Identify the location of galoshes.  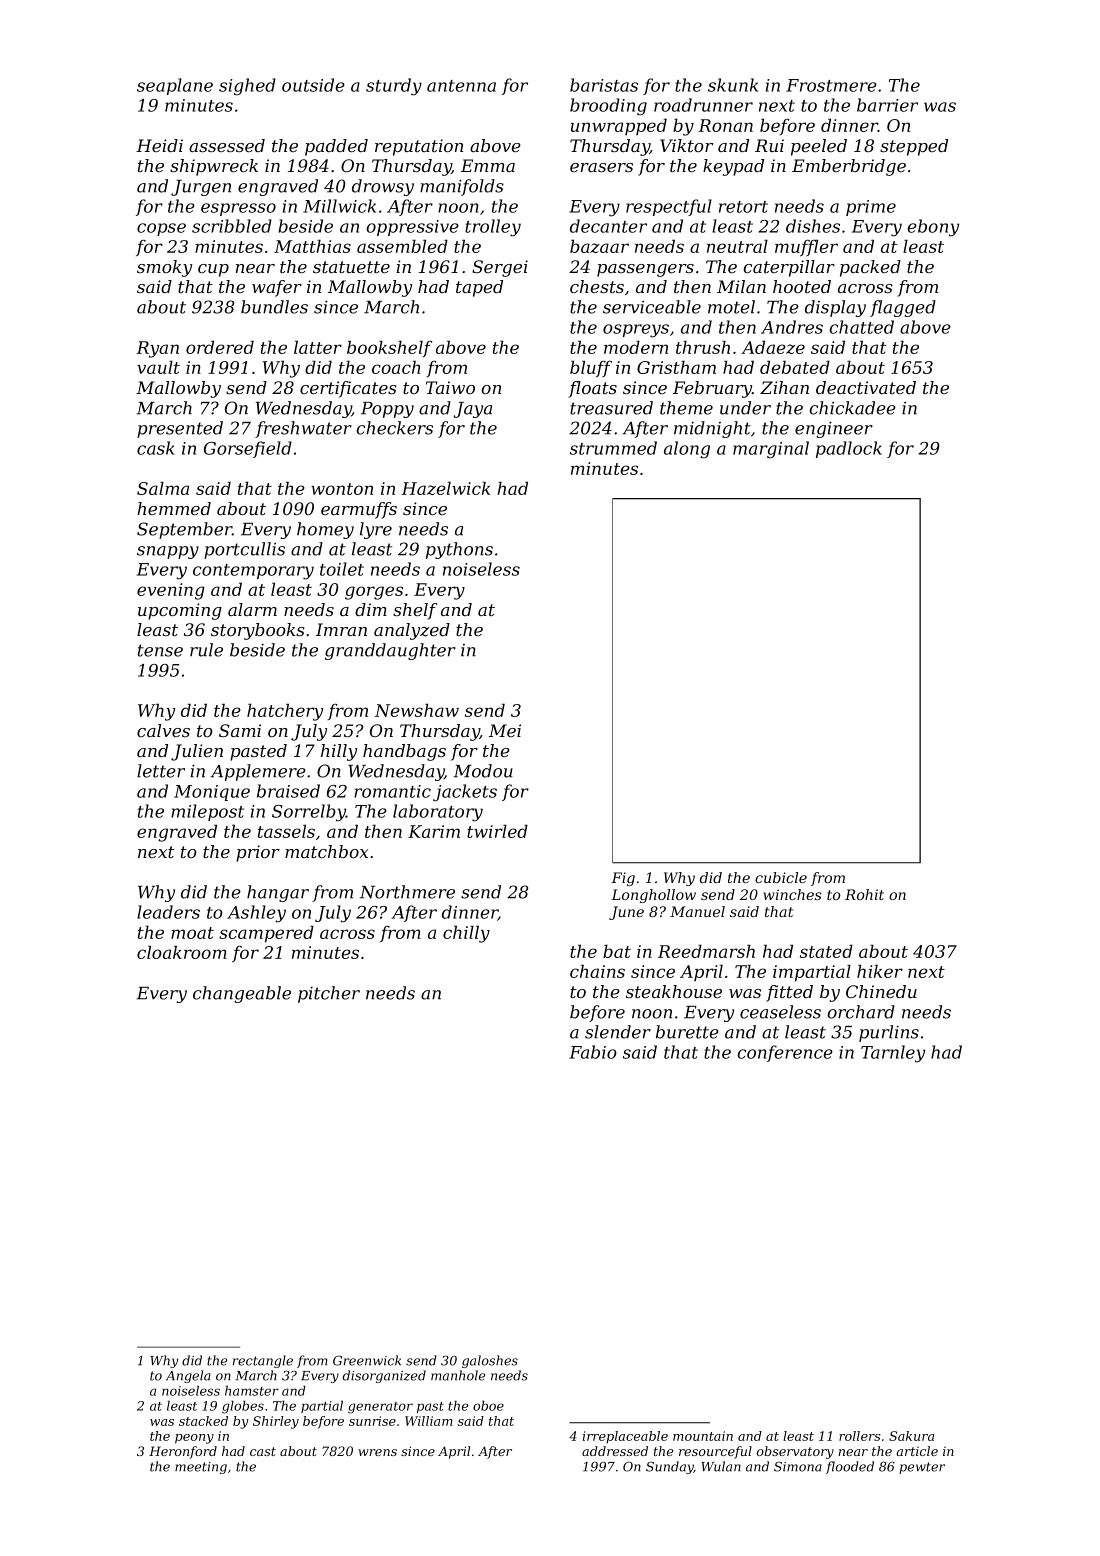
(490, 1361).
